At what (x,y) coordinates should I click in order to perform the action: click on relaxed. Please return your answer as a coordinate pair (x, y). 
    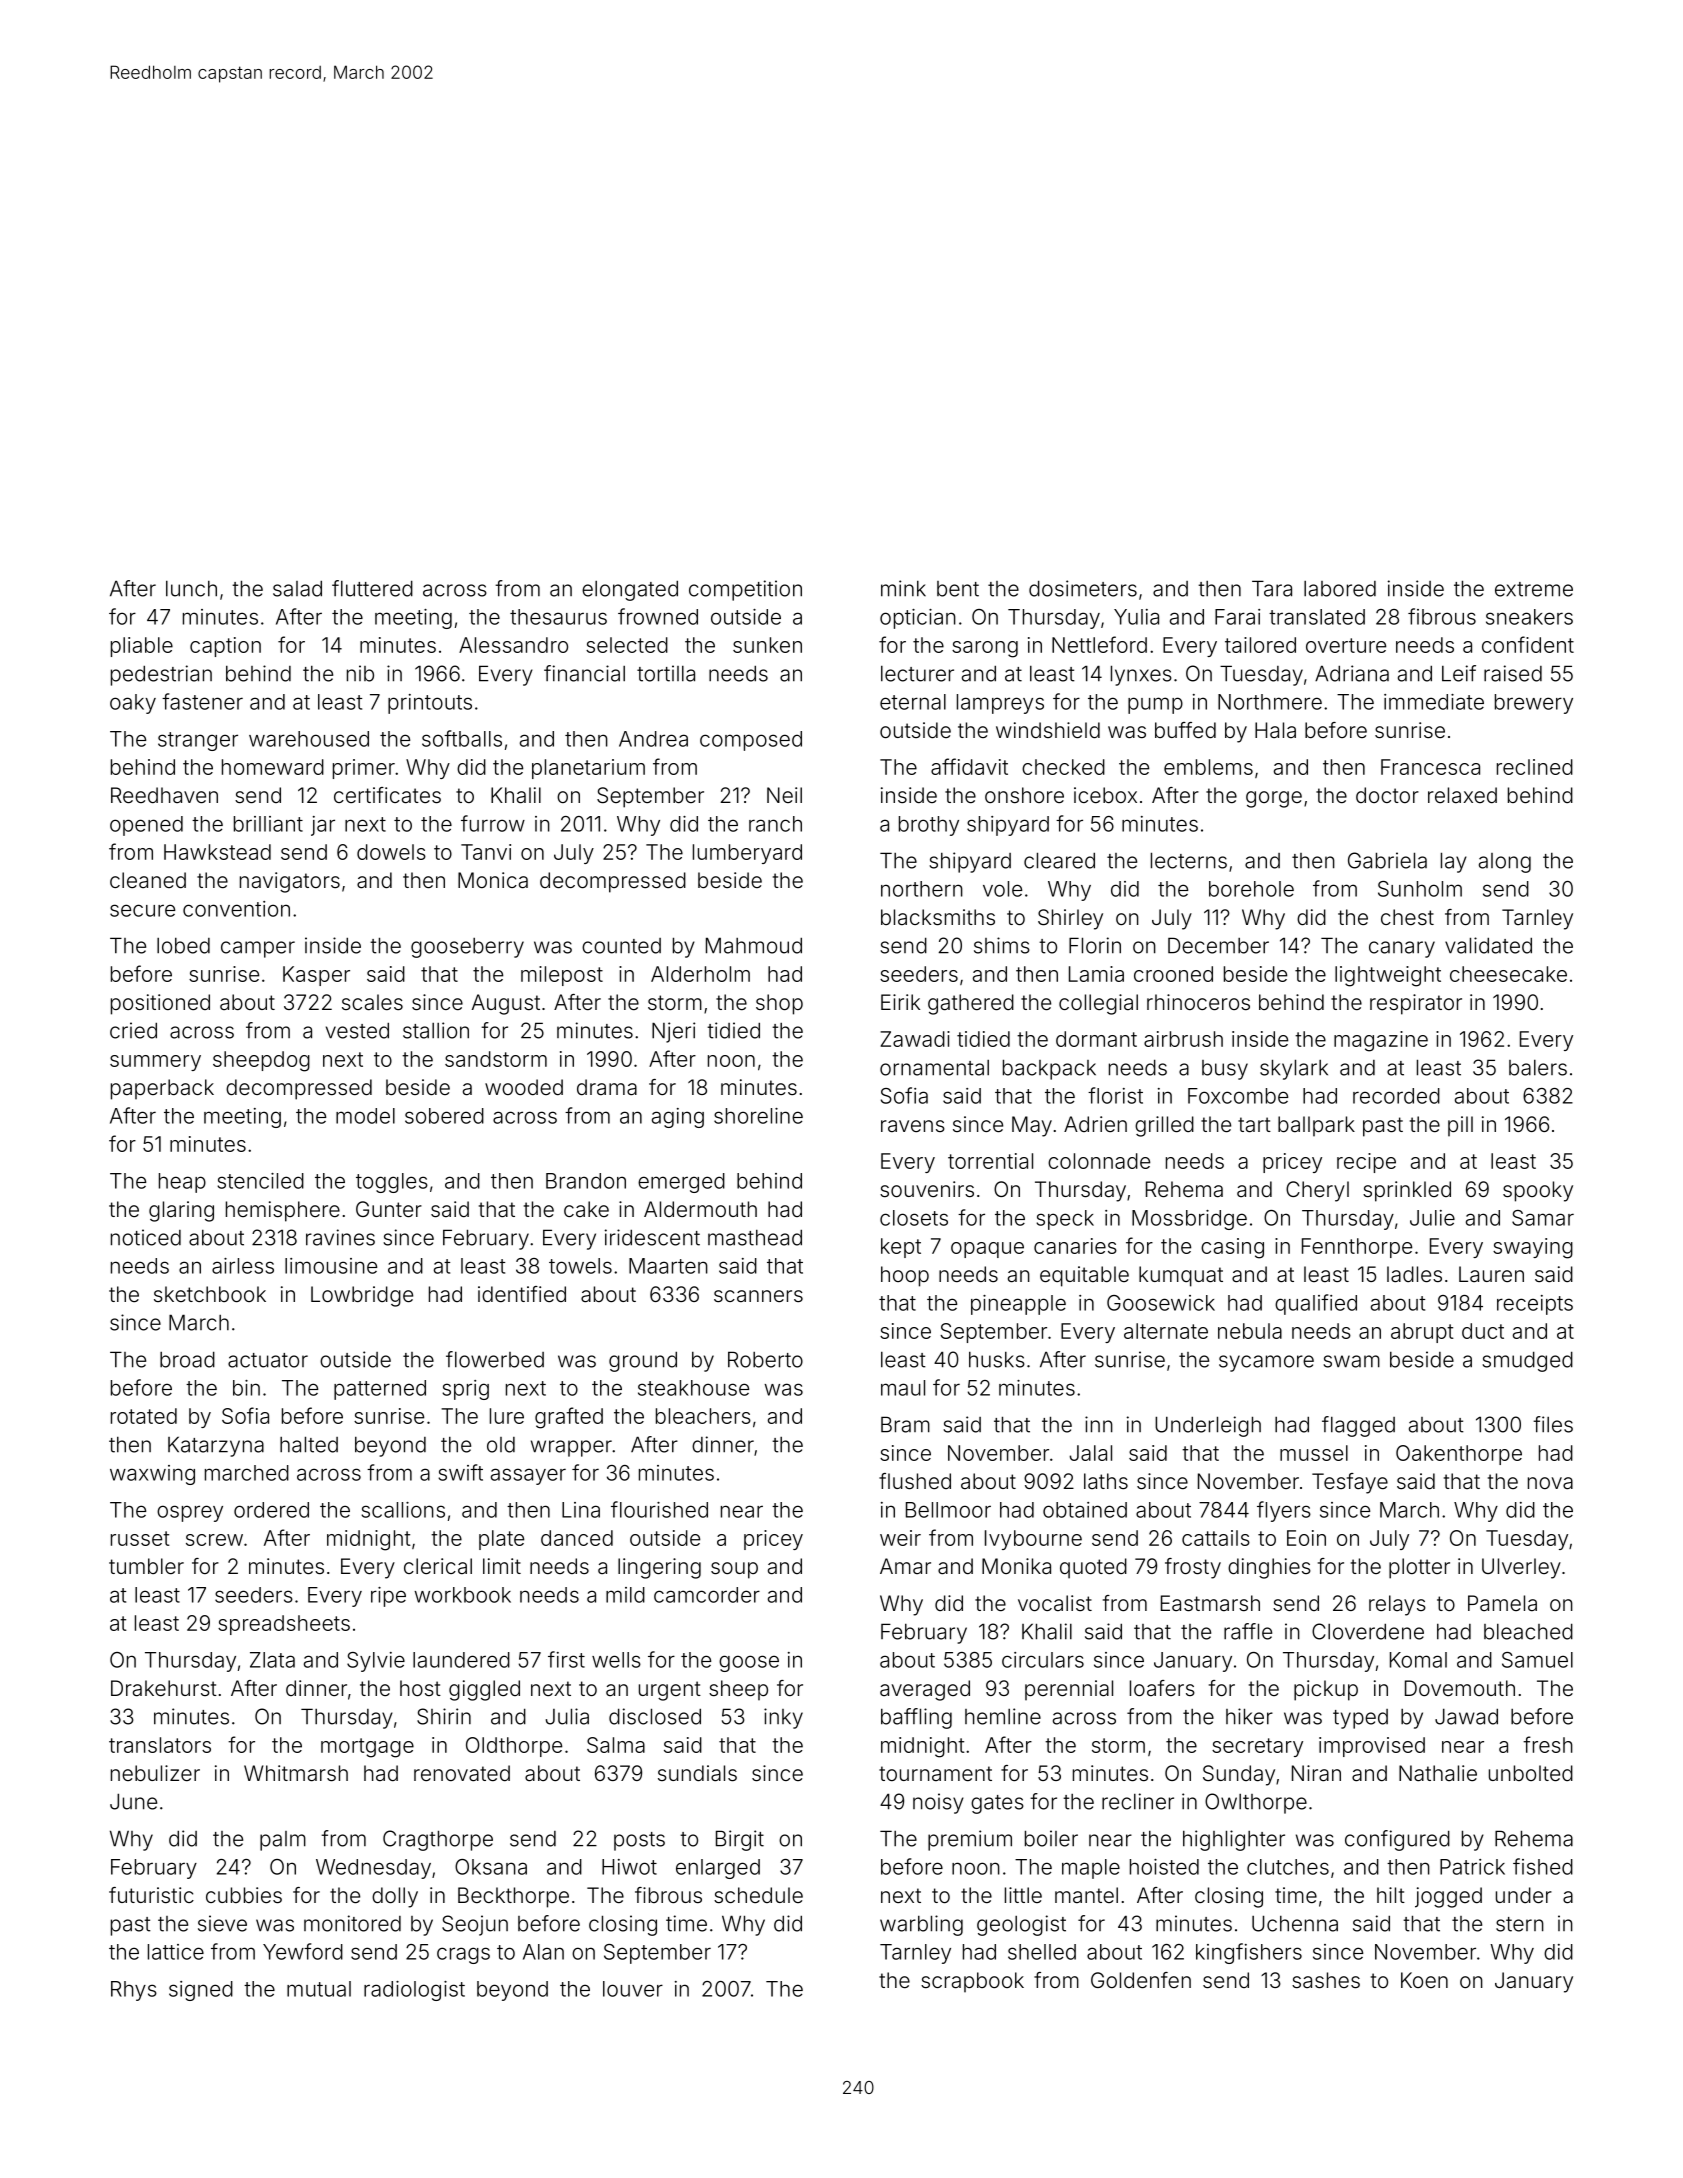
    Looking at the image, I should click on (1462, 795).
